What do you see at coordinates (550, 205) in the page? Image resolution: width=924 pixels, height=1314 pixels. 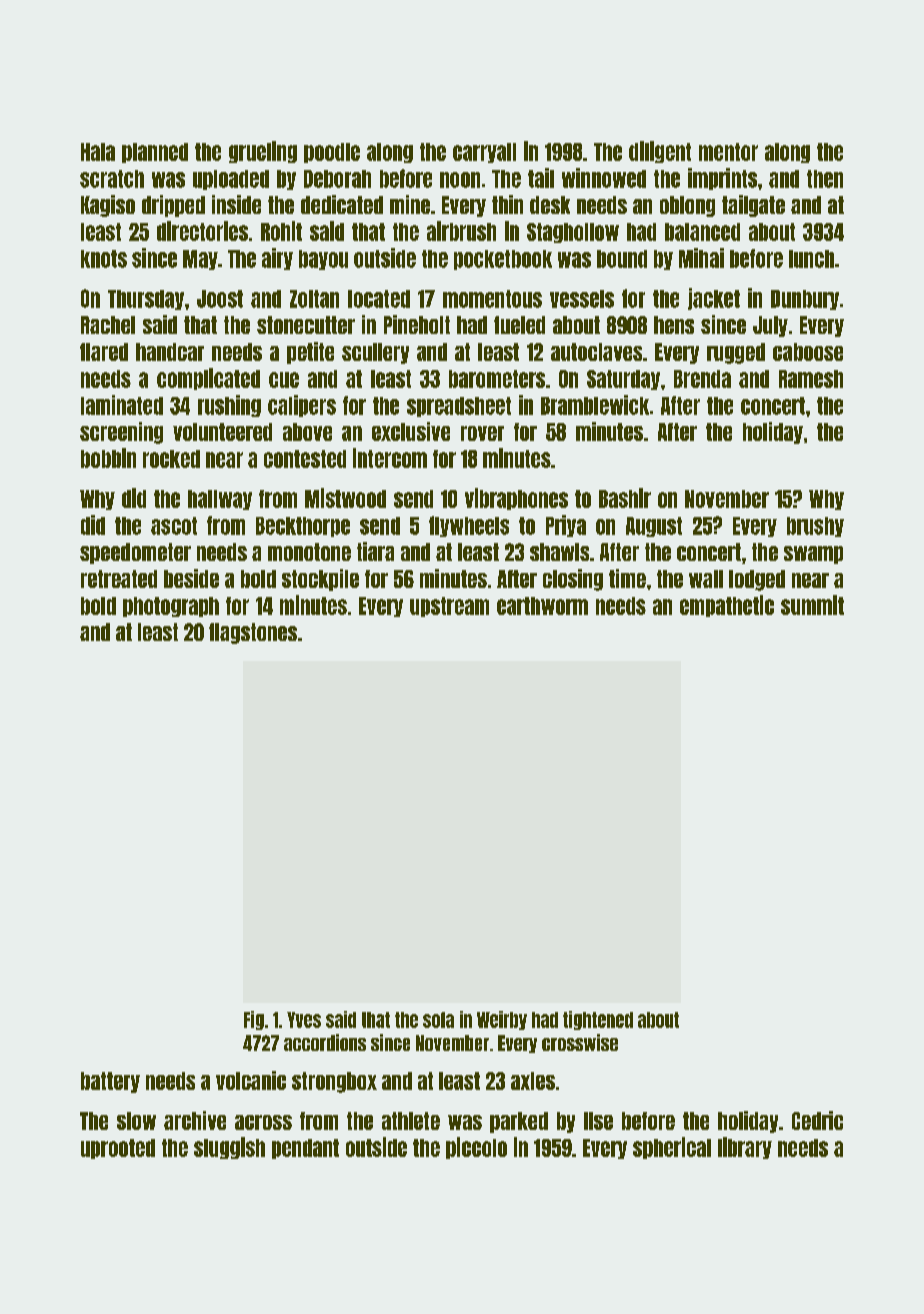 I see `desk` at bounding box center [550, 205].
